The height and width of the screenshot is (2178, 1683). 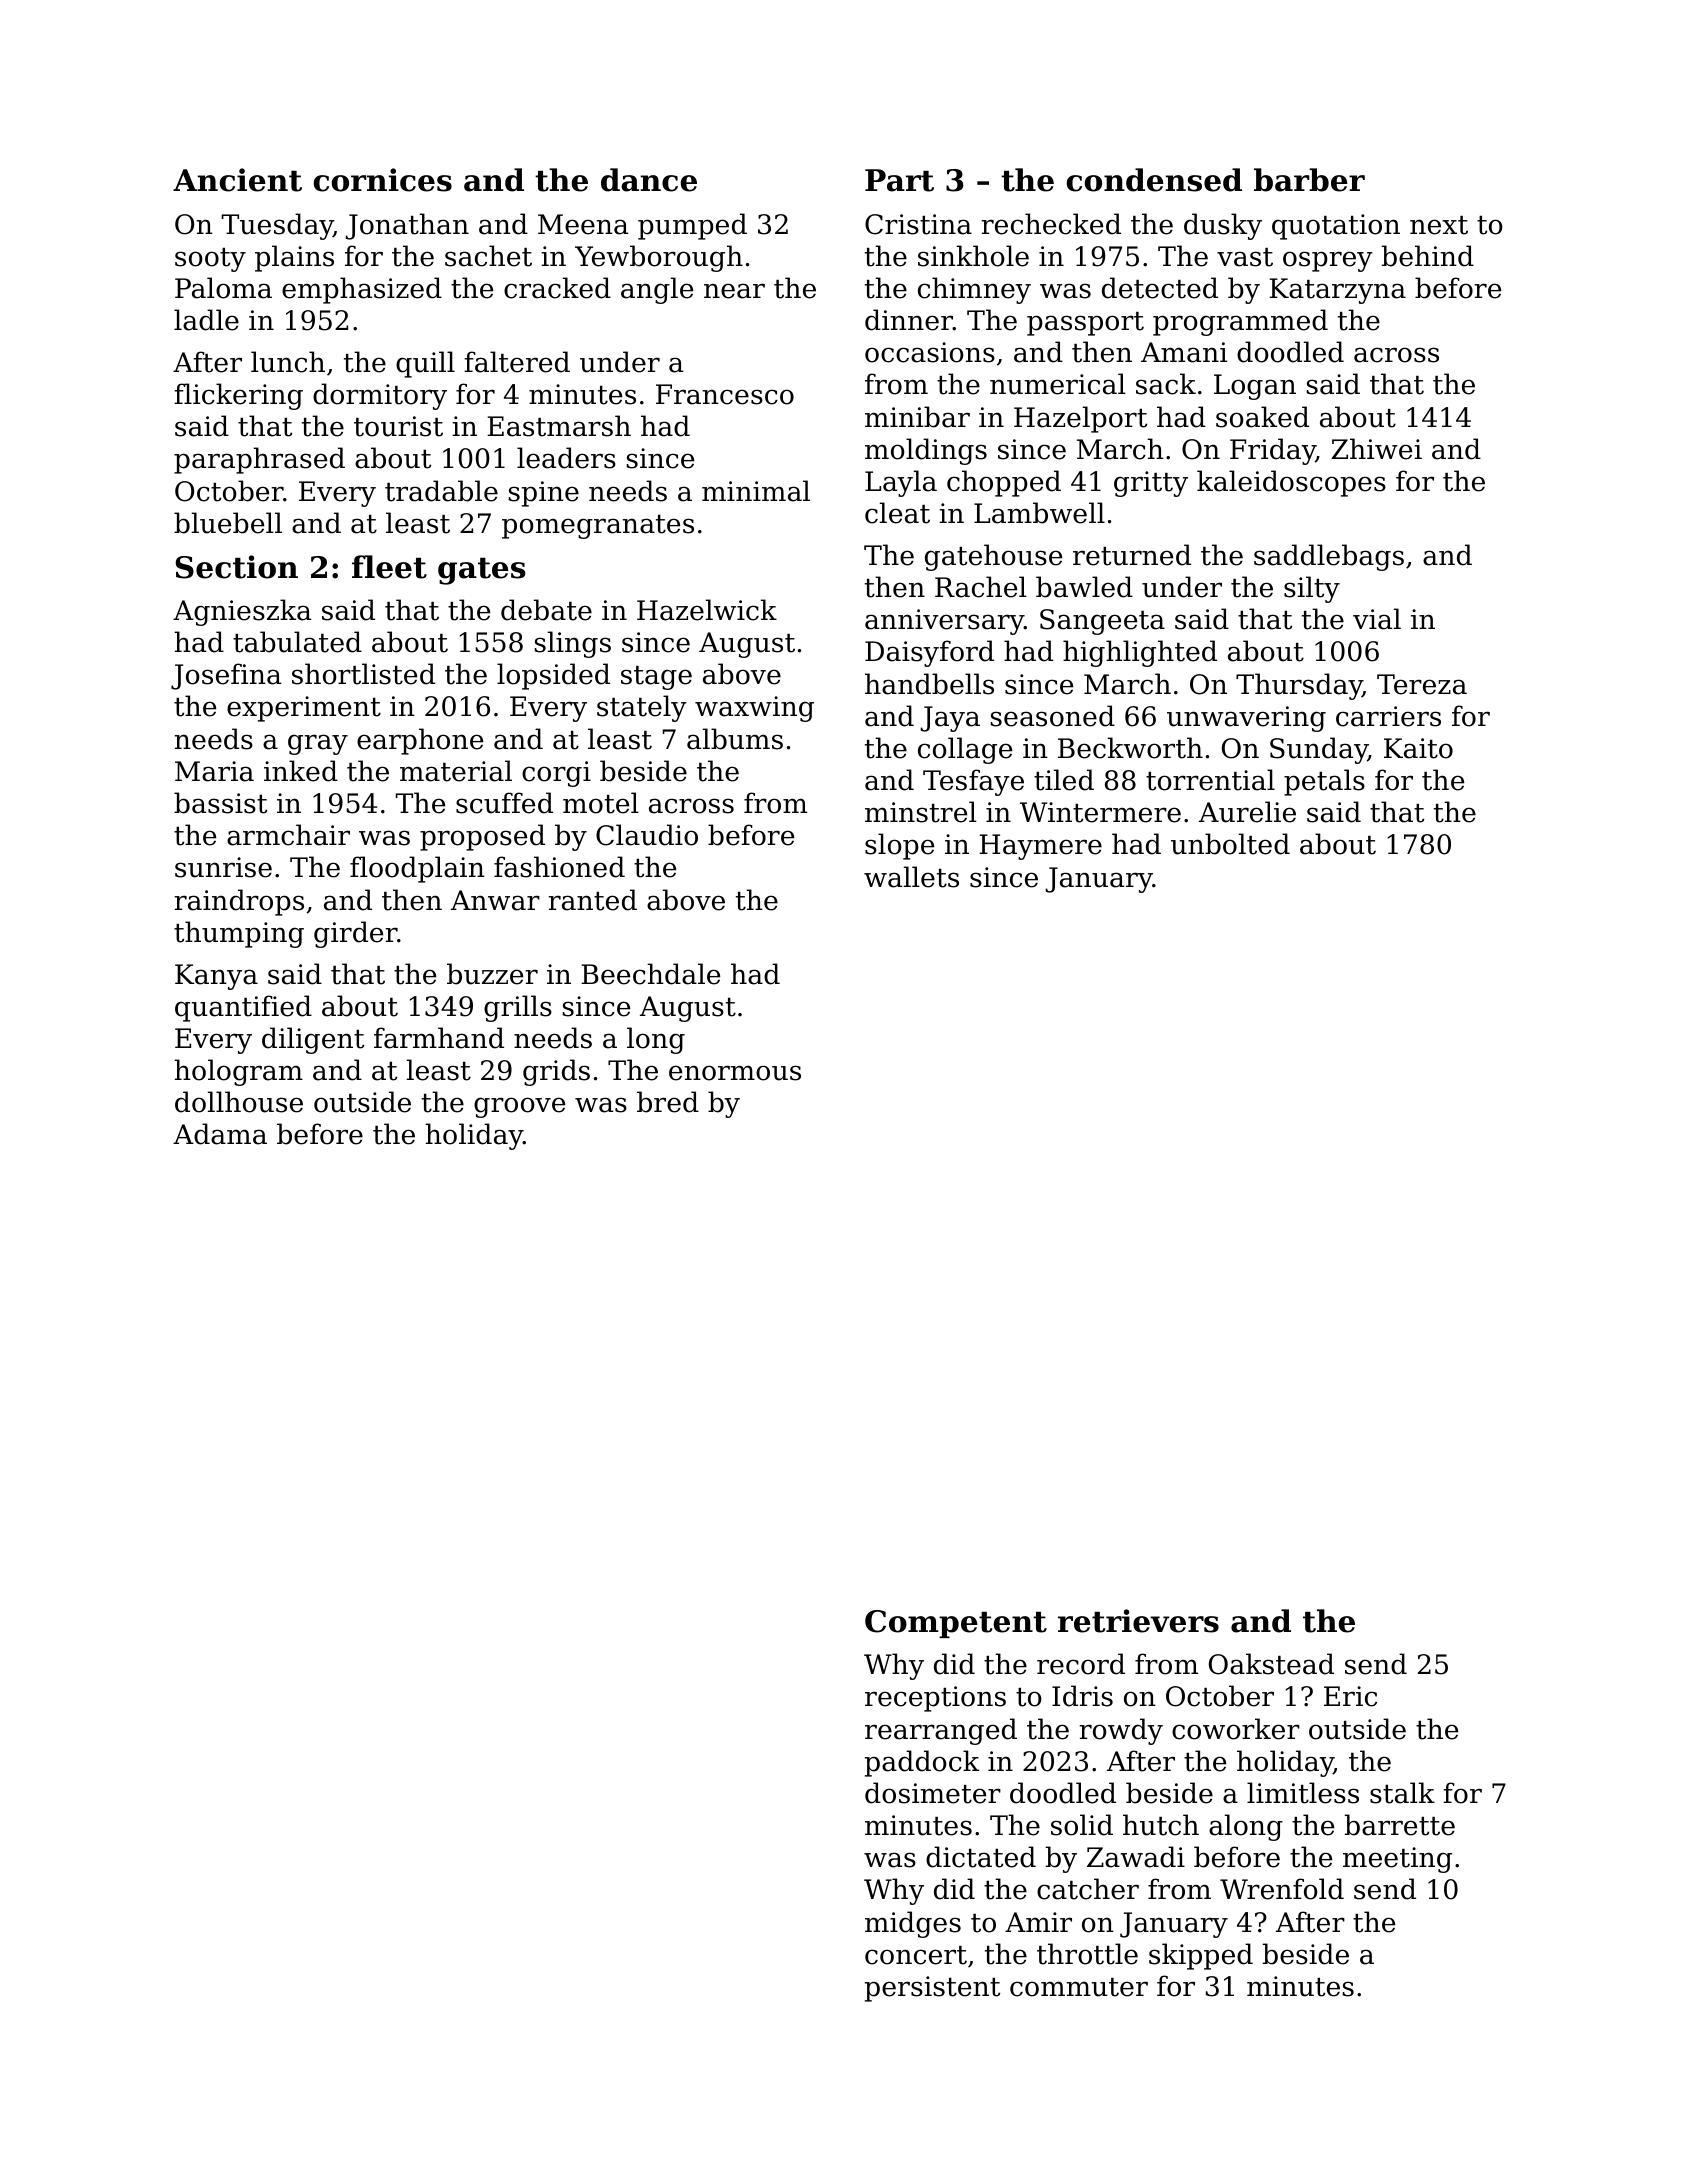 I want to click on Hazelwick, so click(x=707, y=610).
